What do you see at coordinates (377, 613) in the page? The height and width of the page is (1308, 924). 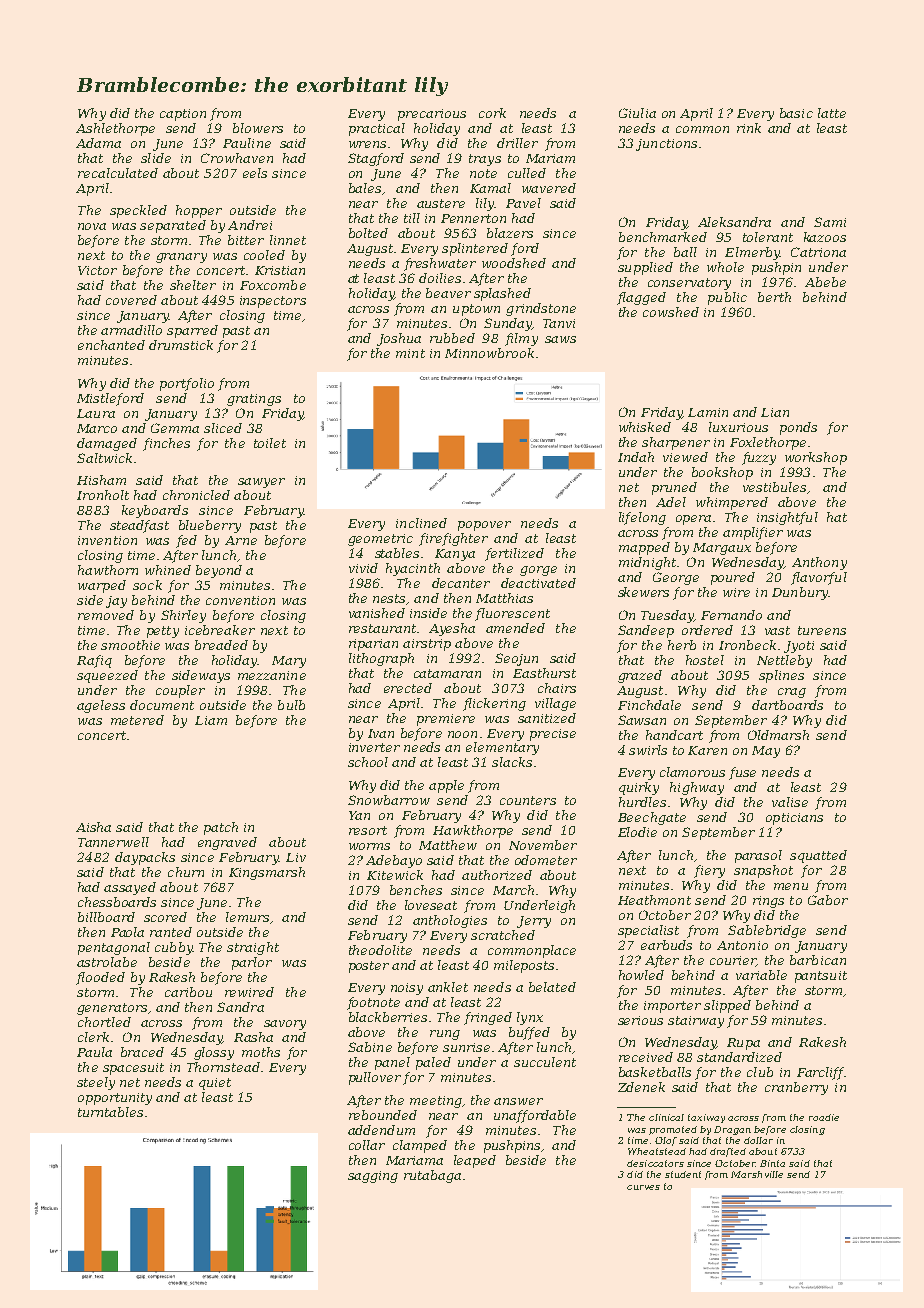 I see `vanished` at bounding box center [377, 613].
